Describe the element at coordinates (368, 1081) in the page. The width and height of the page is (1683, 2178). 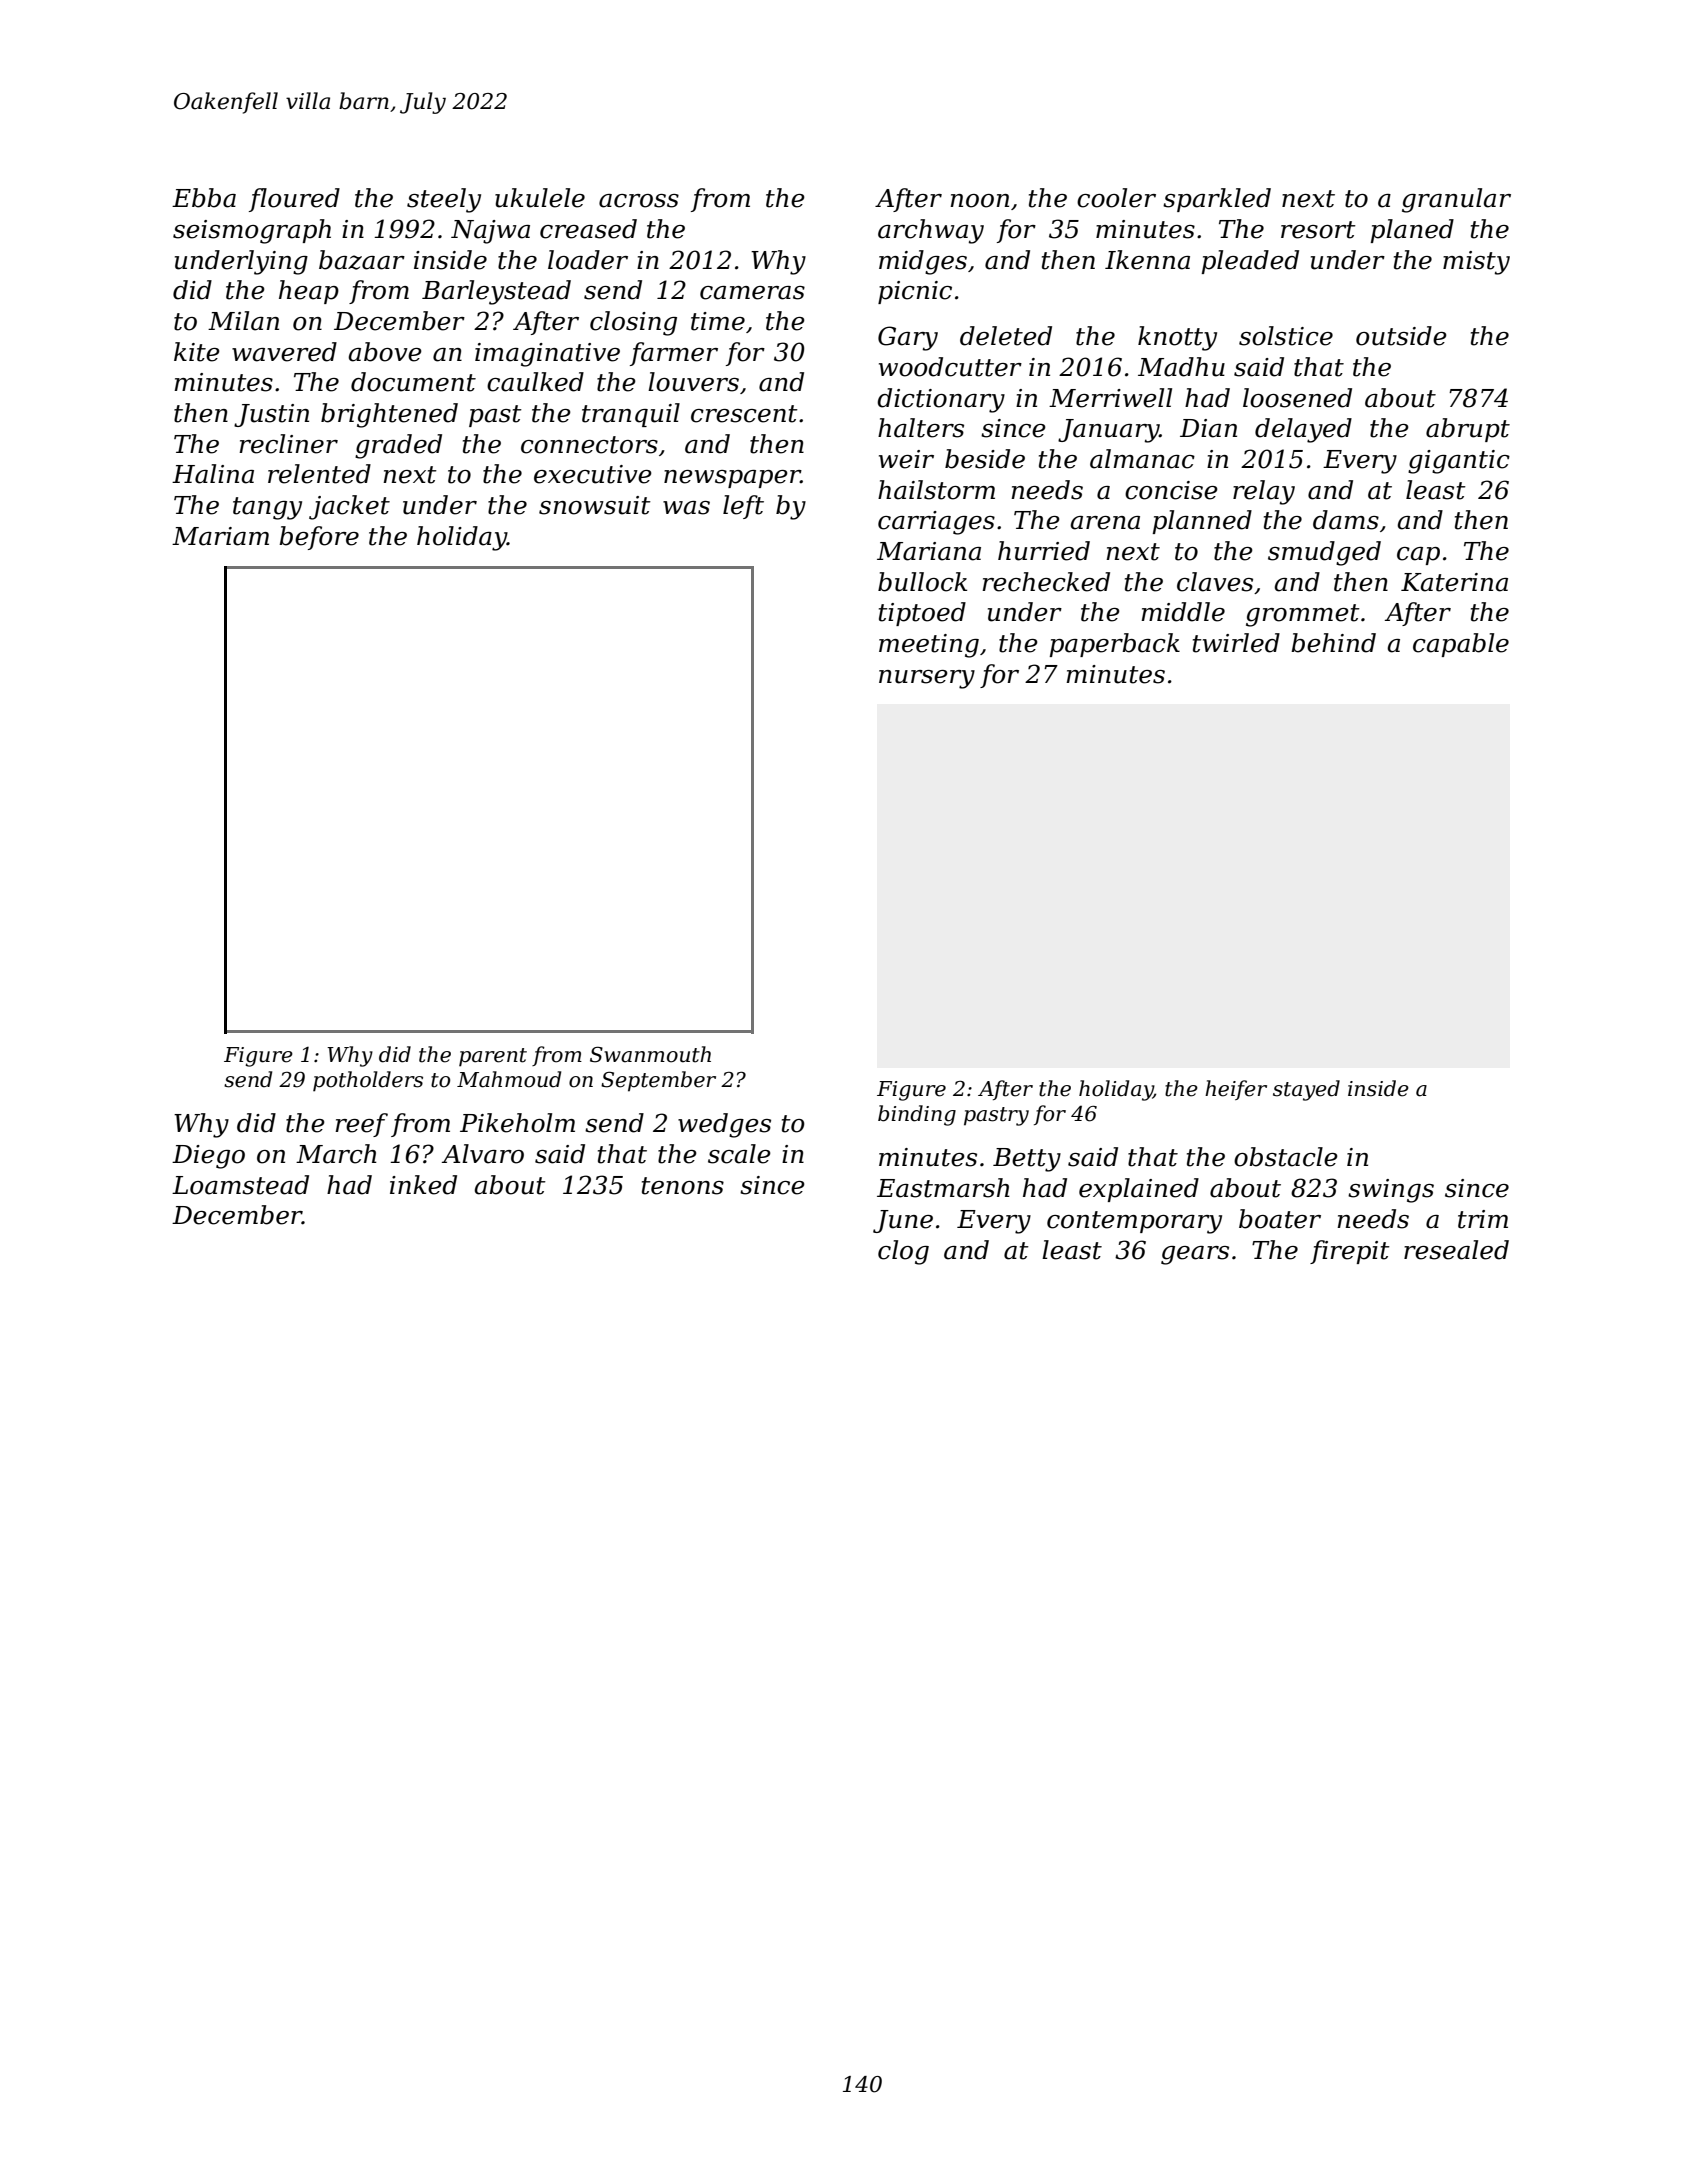
I see `potholders` at that location.
